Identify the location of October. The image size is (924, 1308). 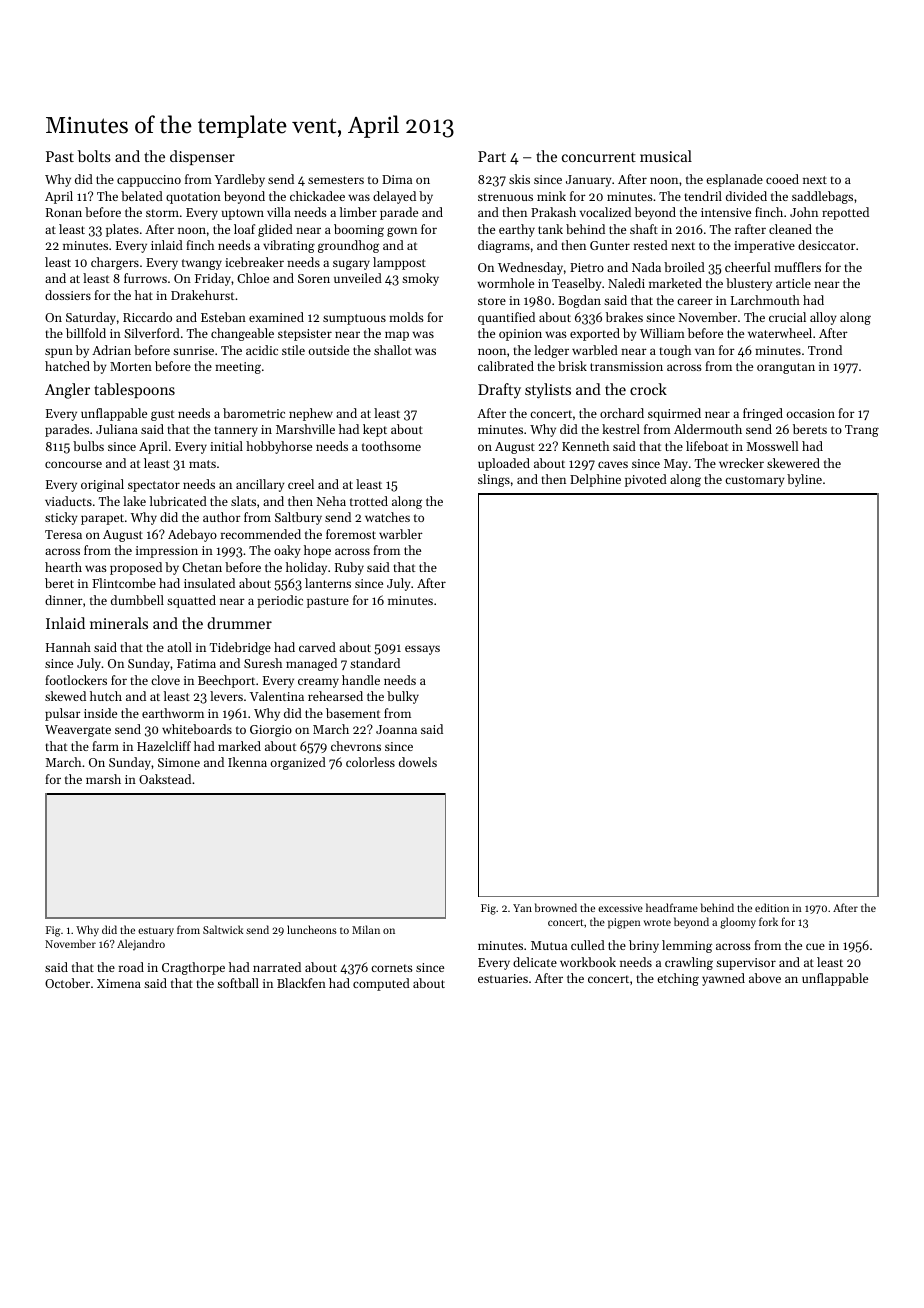
(67, 983).
